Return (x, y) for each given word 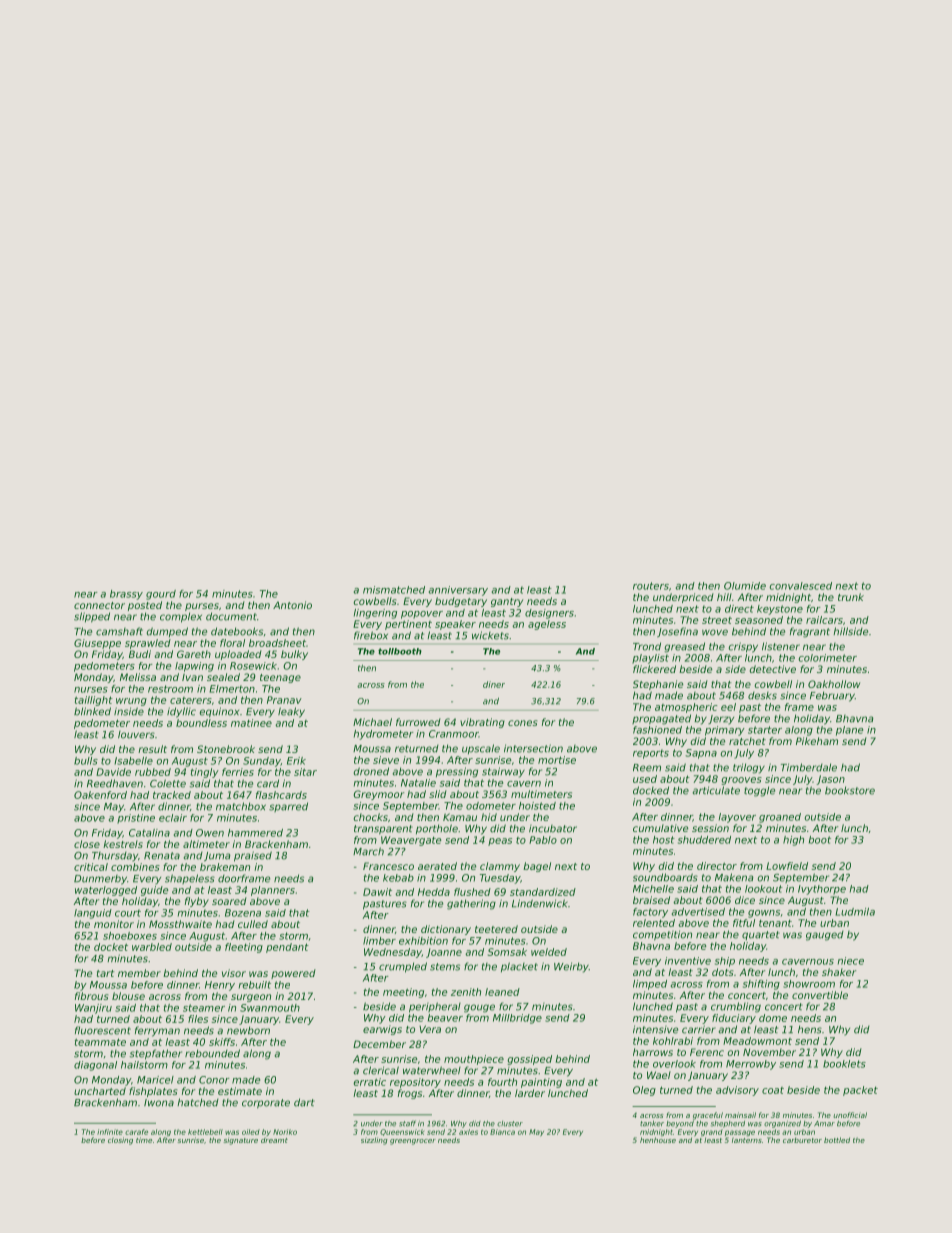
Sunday (262, 762)
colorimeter (827, 658)
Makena (734, 877)
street (717, 620)
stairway (503, 772)
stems (445, 967)
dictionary (446, 930)
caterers (191, 700)
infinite (110, 1132)
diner (494, 684)
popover (422, 615)
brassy (126, 595)
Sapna (701, 754)
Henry (220, 986)
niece (851, 961)
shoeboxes (130, 936)
